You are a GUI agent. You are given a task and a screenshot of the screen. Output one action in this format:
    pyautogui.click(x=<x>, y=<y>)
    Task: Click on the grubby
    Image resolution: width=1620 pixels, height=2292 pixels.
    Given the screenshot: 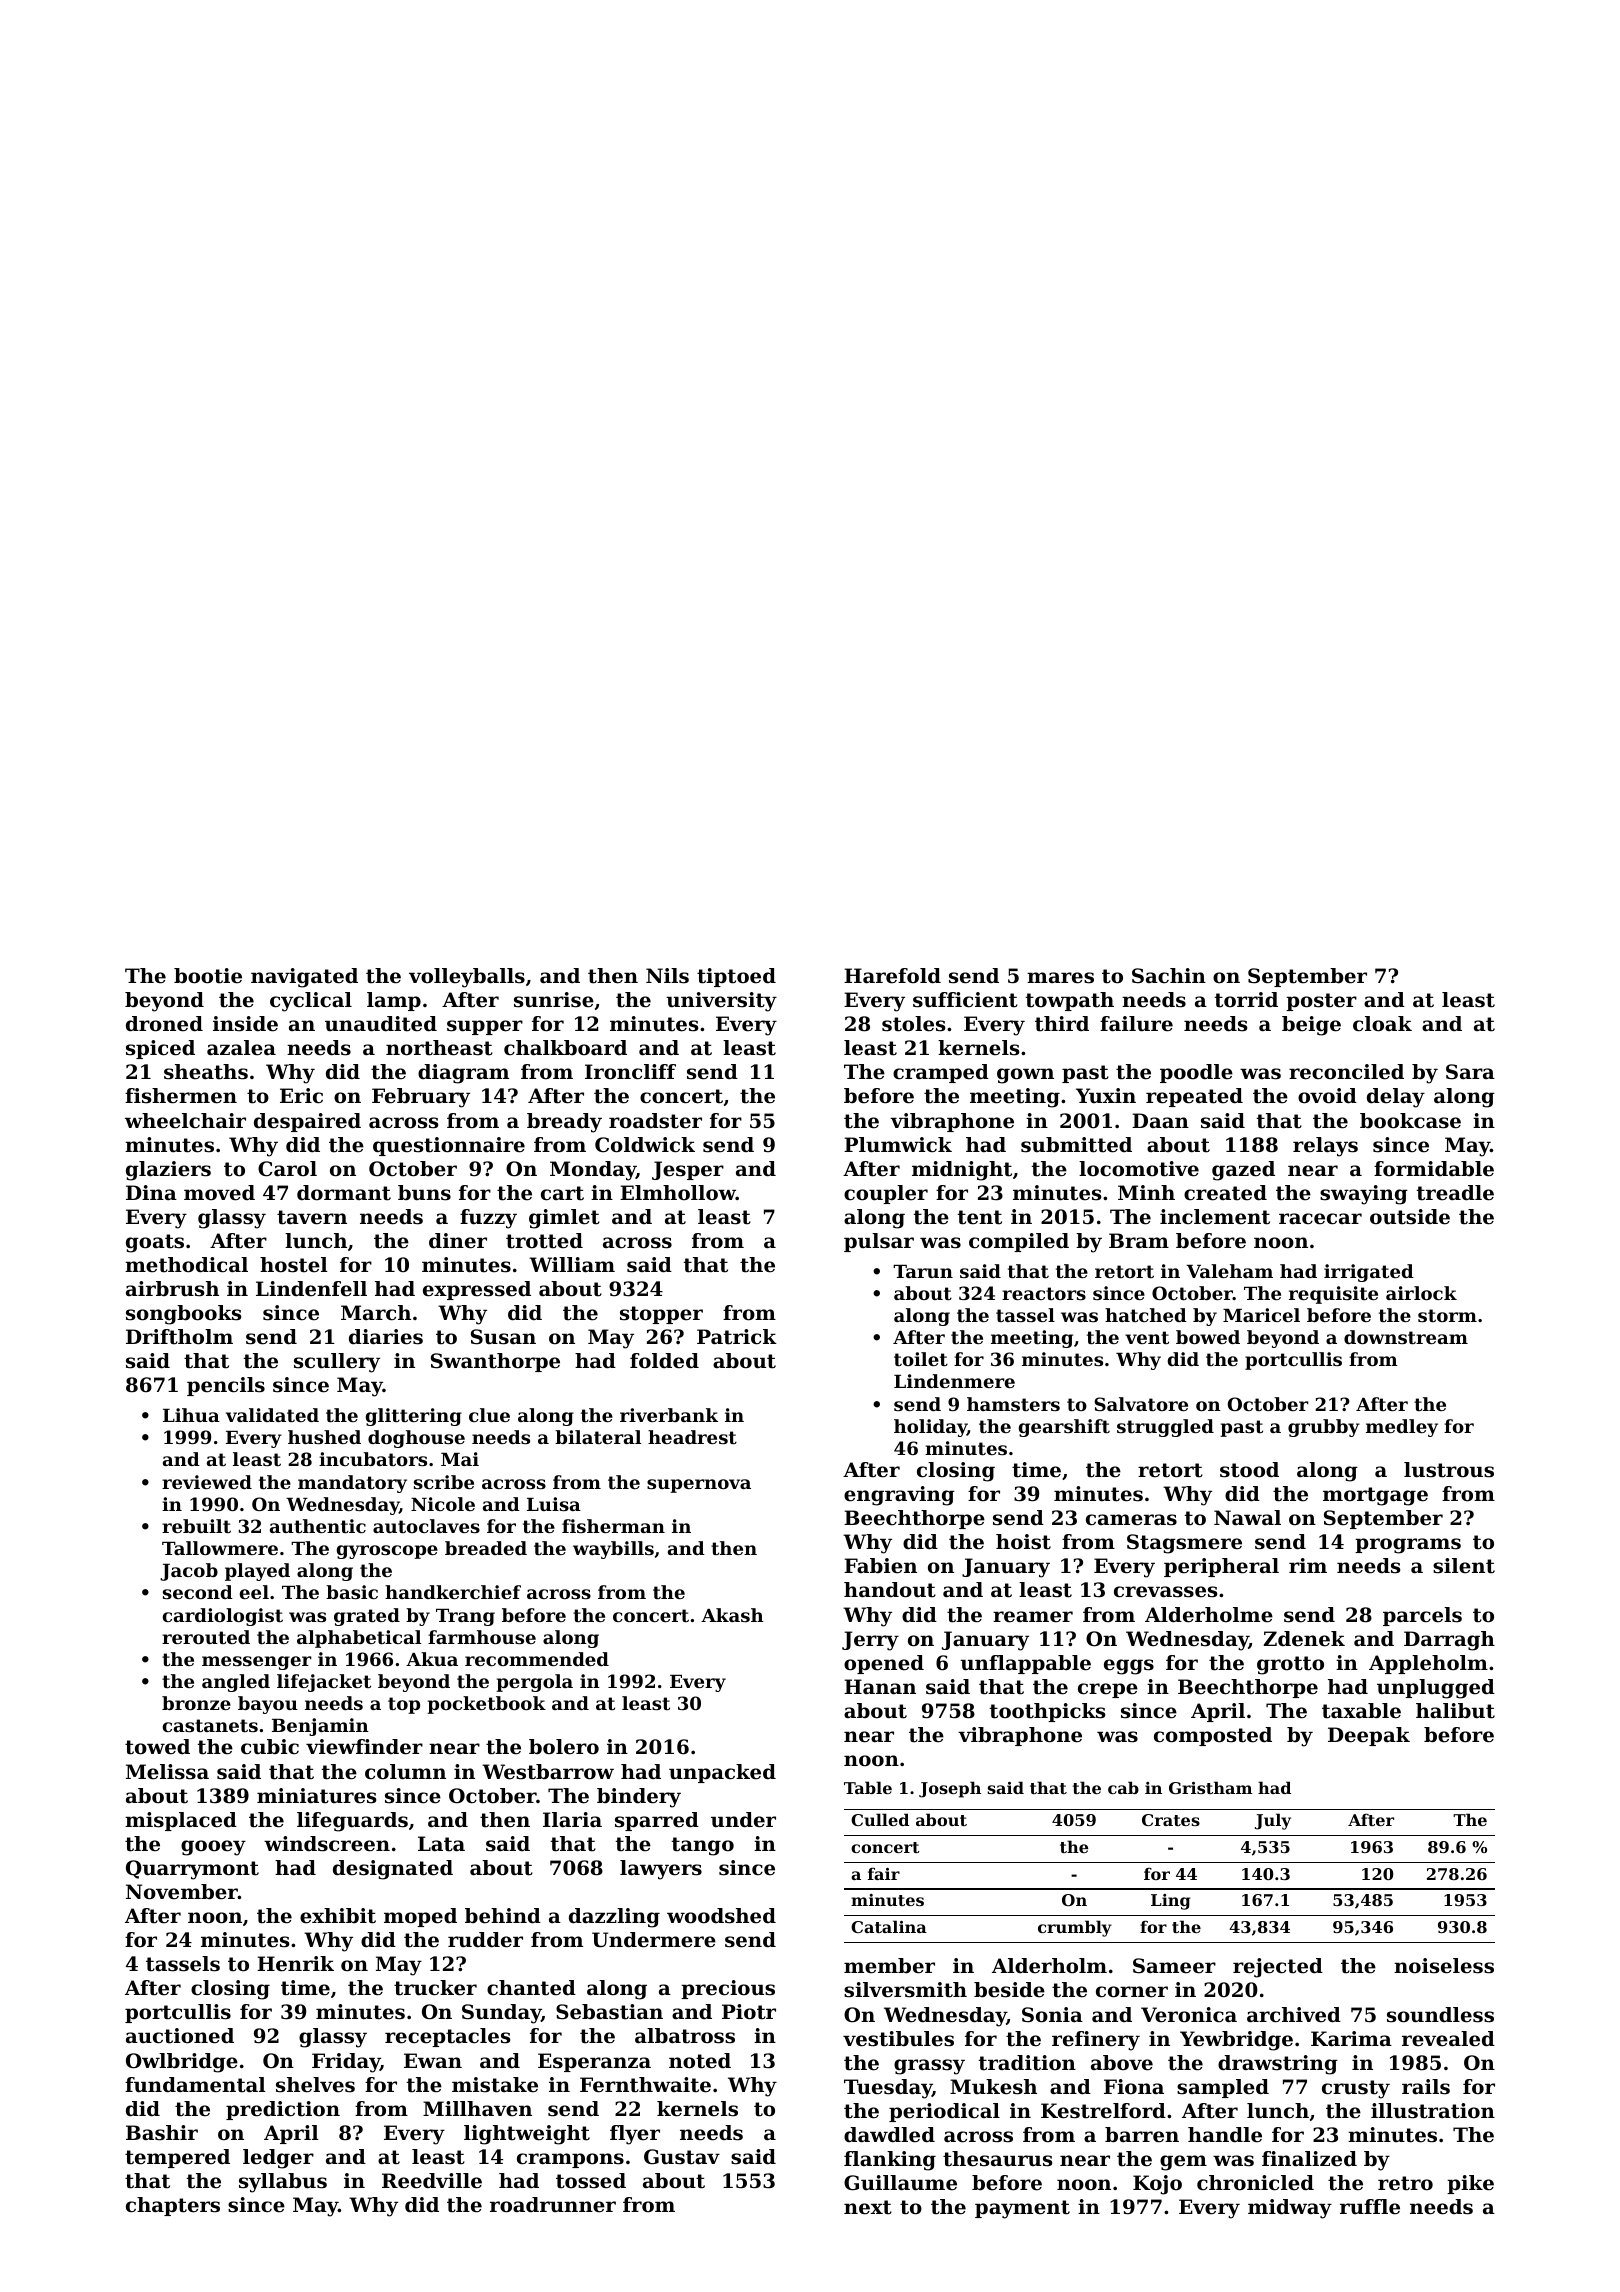 What is the action you would take?
    pyautogui.click(x=1324, y=1428)
